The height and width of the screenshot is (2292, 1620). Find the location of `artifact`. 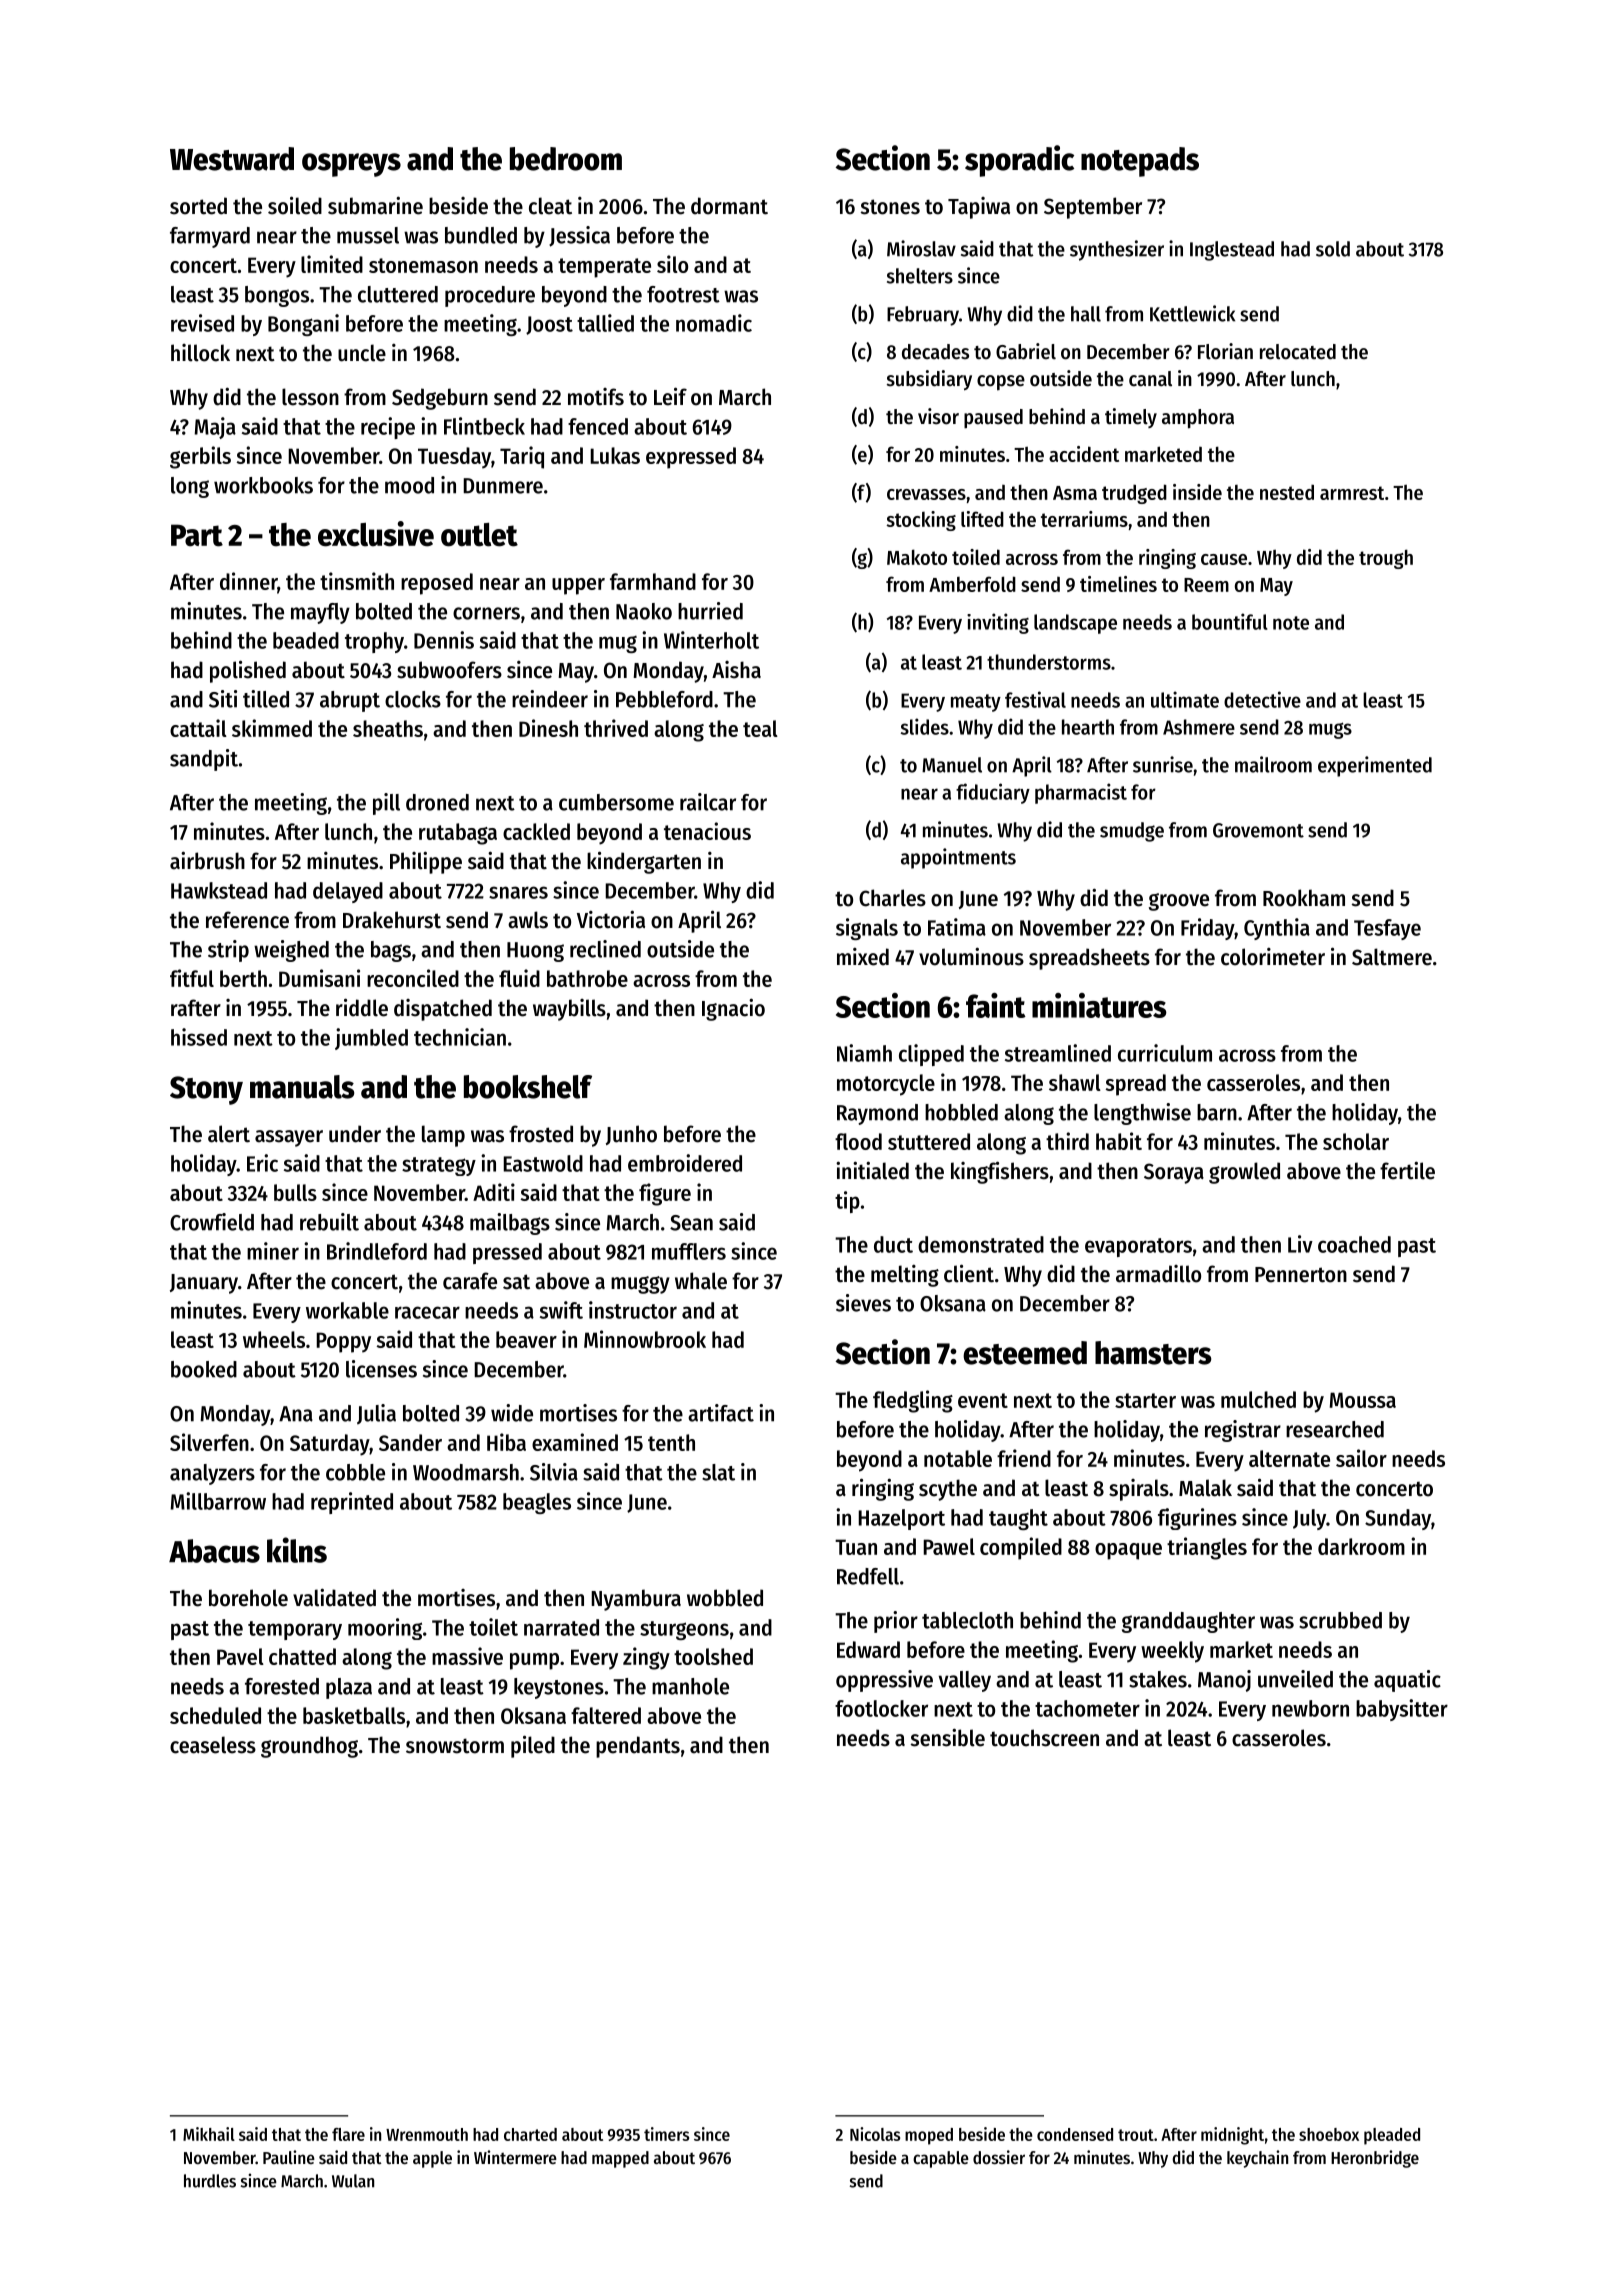

artifact is located at coordinates (721, 1413).
